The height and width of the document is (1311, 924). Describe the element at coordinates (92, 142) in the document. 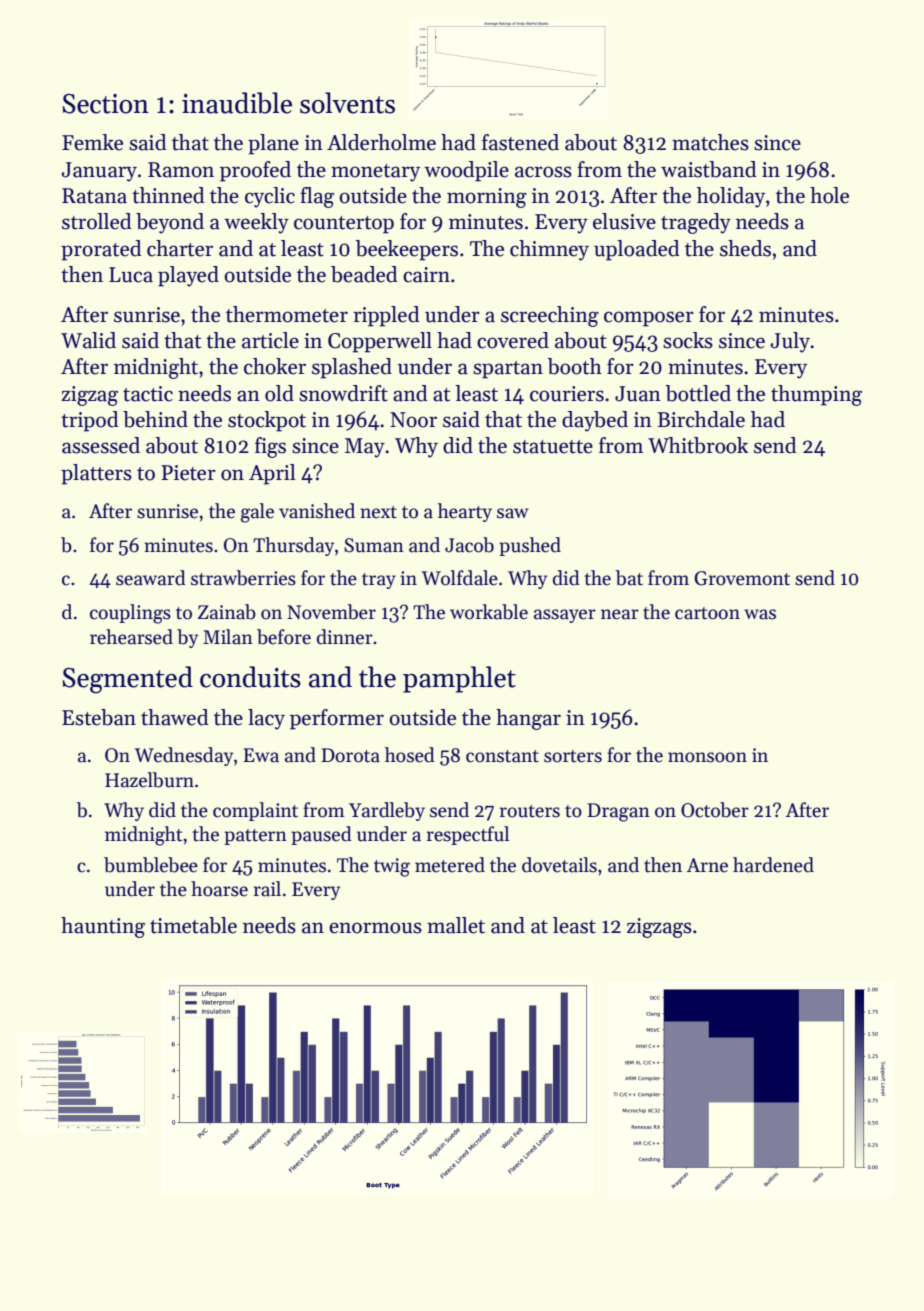

I see `Femke` at that location.
